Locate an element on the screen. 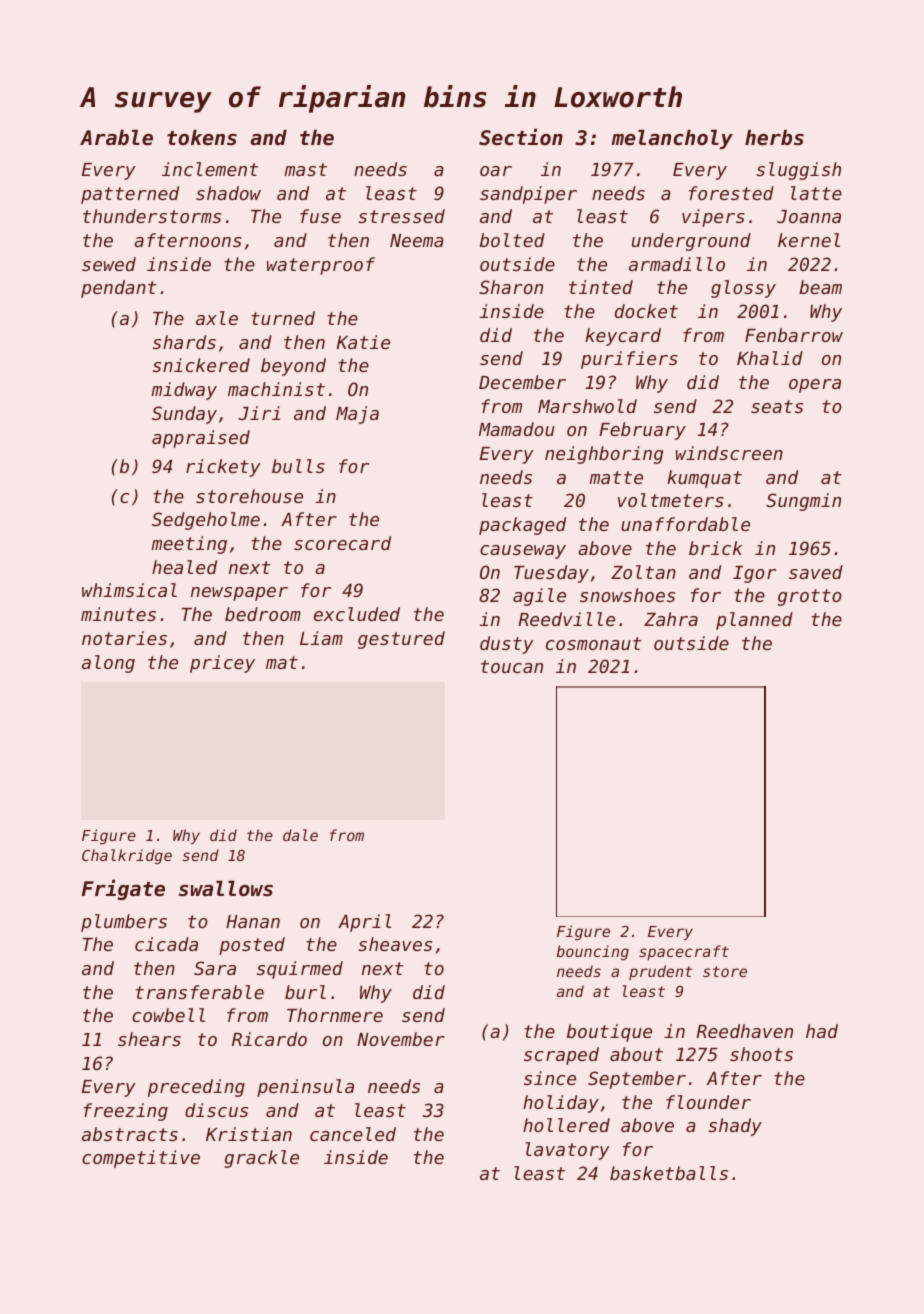  mast is located at coordinates (305, 169).
